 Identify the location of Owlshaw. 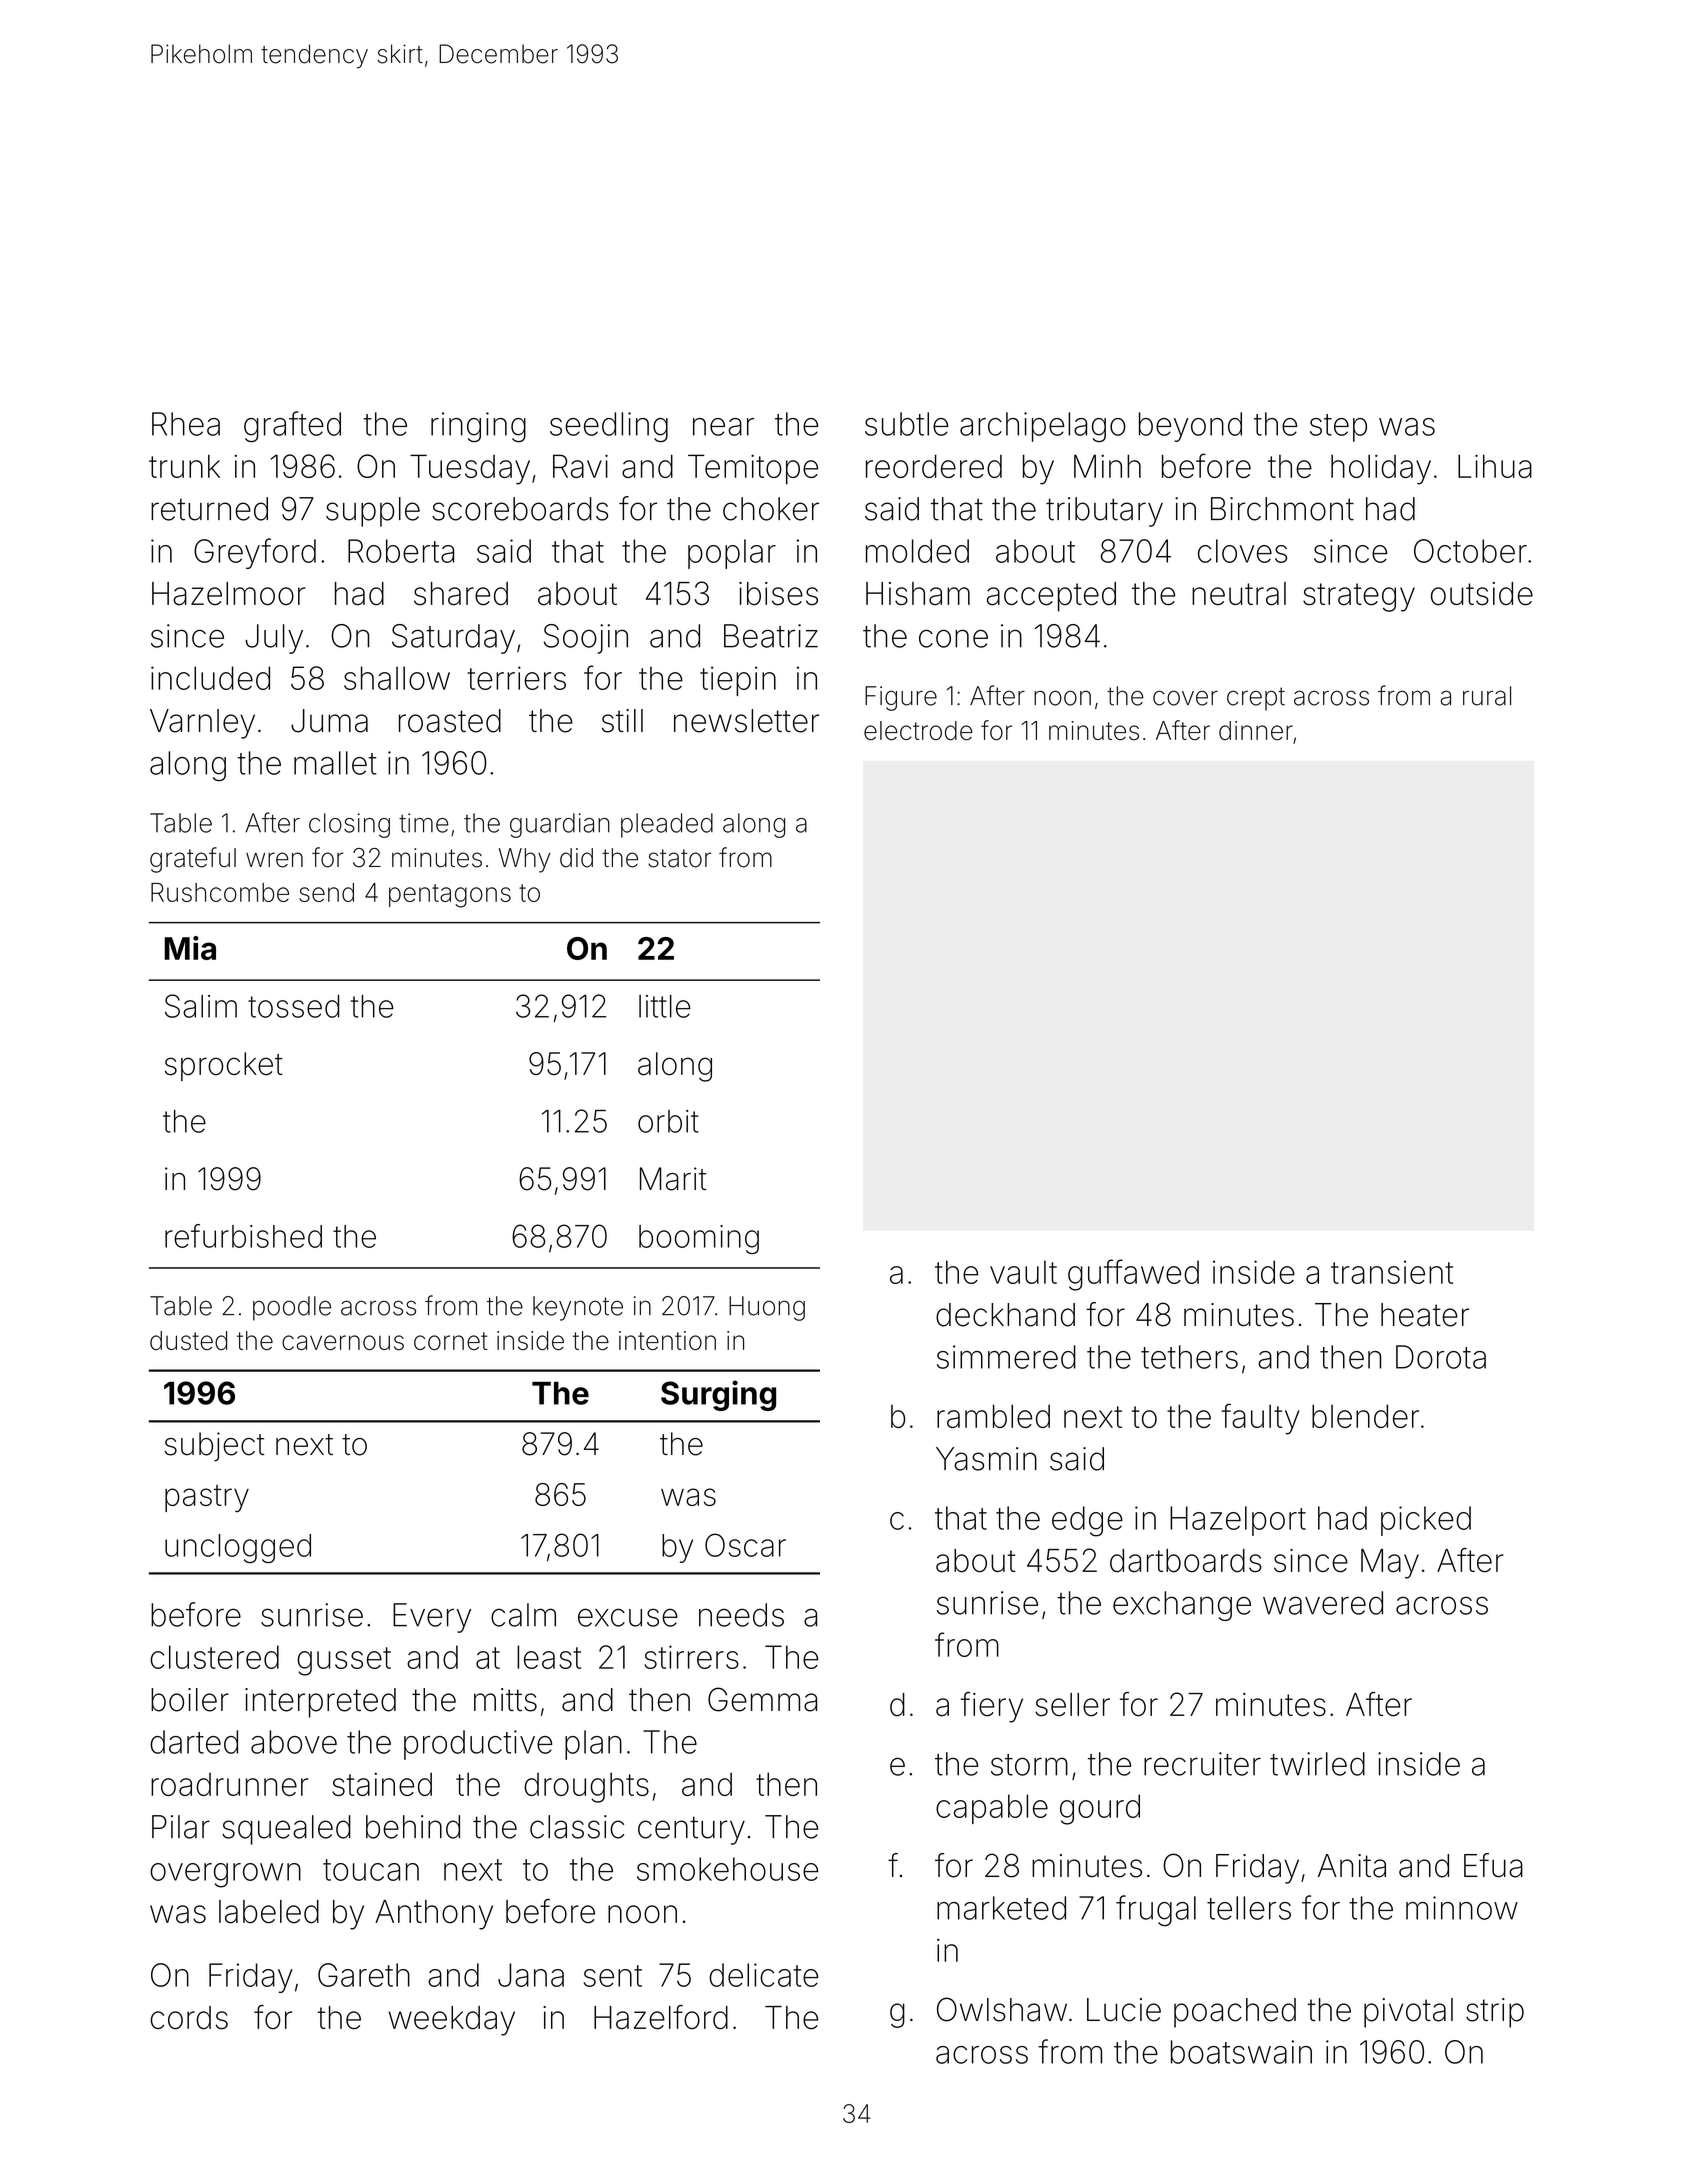
(1002, 2009).
